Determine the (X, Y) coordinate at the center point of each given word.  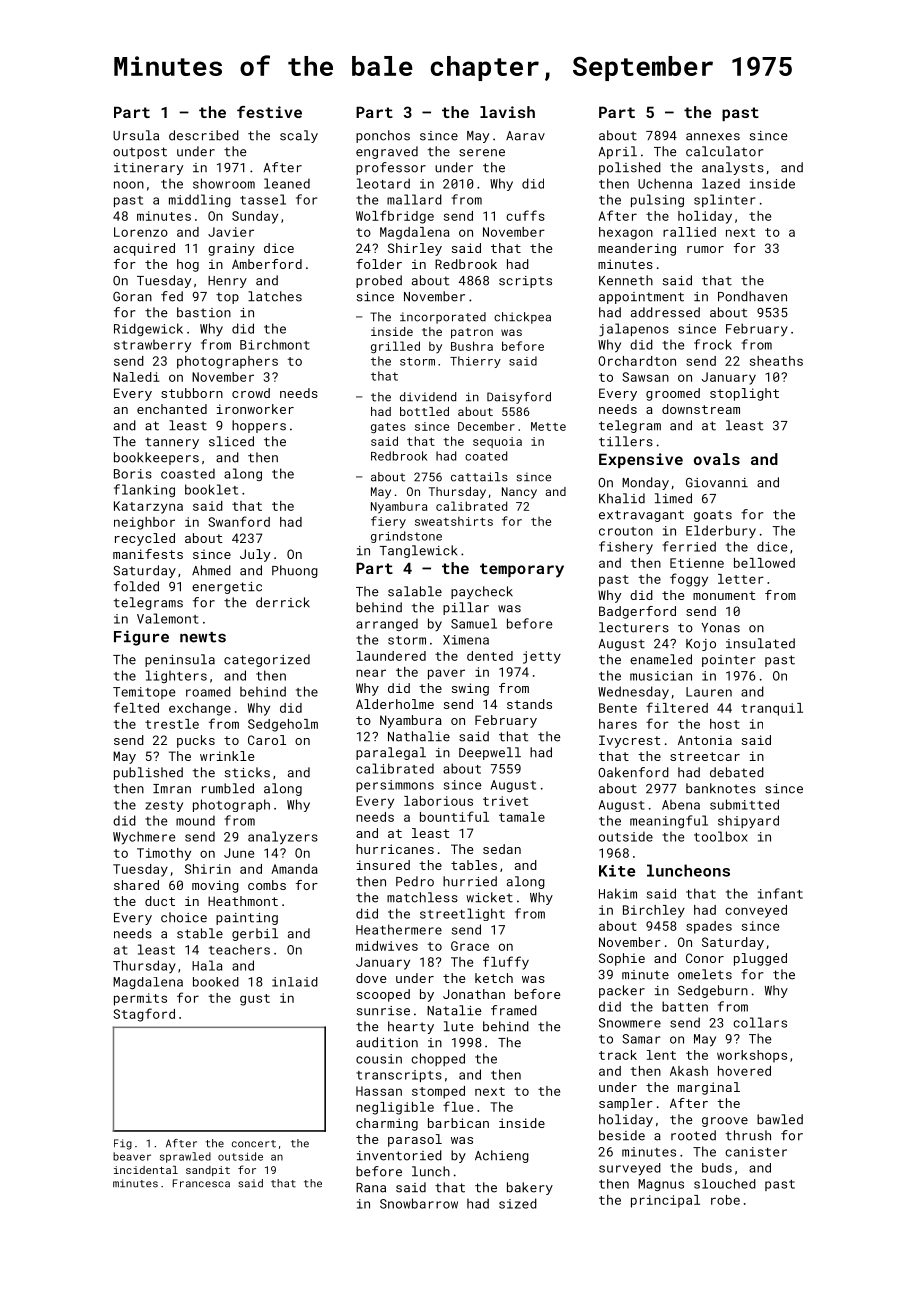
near (371, 673)
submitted (744, 804)
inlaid (295, 982)
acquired (144, 249)
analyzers (283, 838)
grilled (395, 347)
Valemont (168, 618)
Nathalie (419, 736)
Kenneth (626, 280)
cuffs (525, 215)
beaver (132, 1156)
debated (737, 772)
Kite (617, 871)
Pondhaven (752, 296)
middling (200, 200)
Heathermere (399, 929)
